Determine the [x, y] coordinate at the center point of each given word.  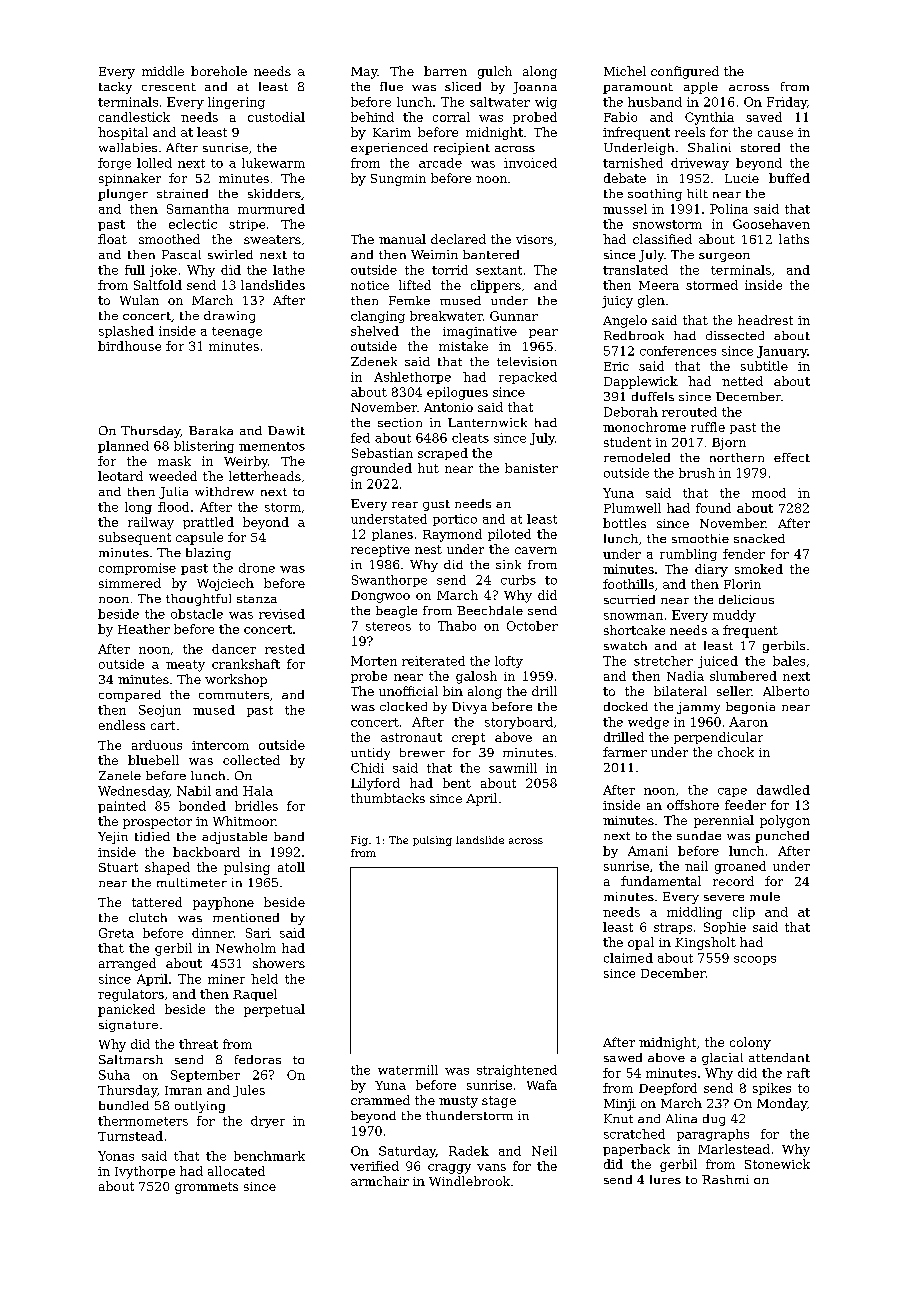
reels [690, 132]
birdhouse [129, 346]
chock [736, 752]
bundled [124, 1105]
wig [546, 103]
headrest [765, 320]
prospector [157, 823]
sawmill [513, 768]
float [112, 239]
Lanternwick [487, 422]
